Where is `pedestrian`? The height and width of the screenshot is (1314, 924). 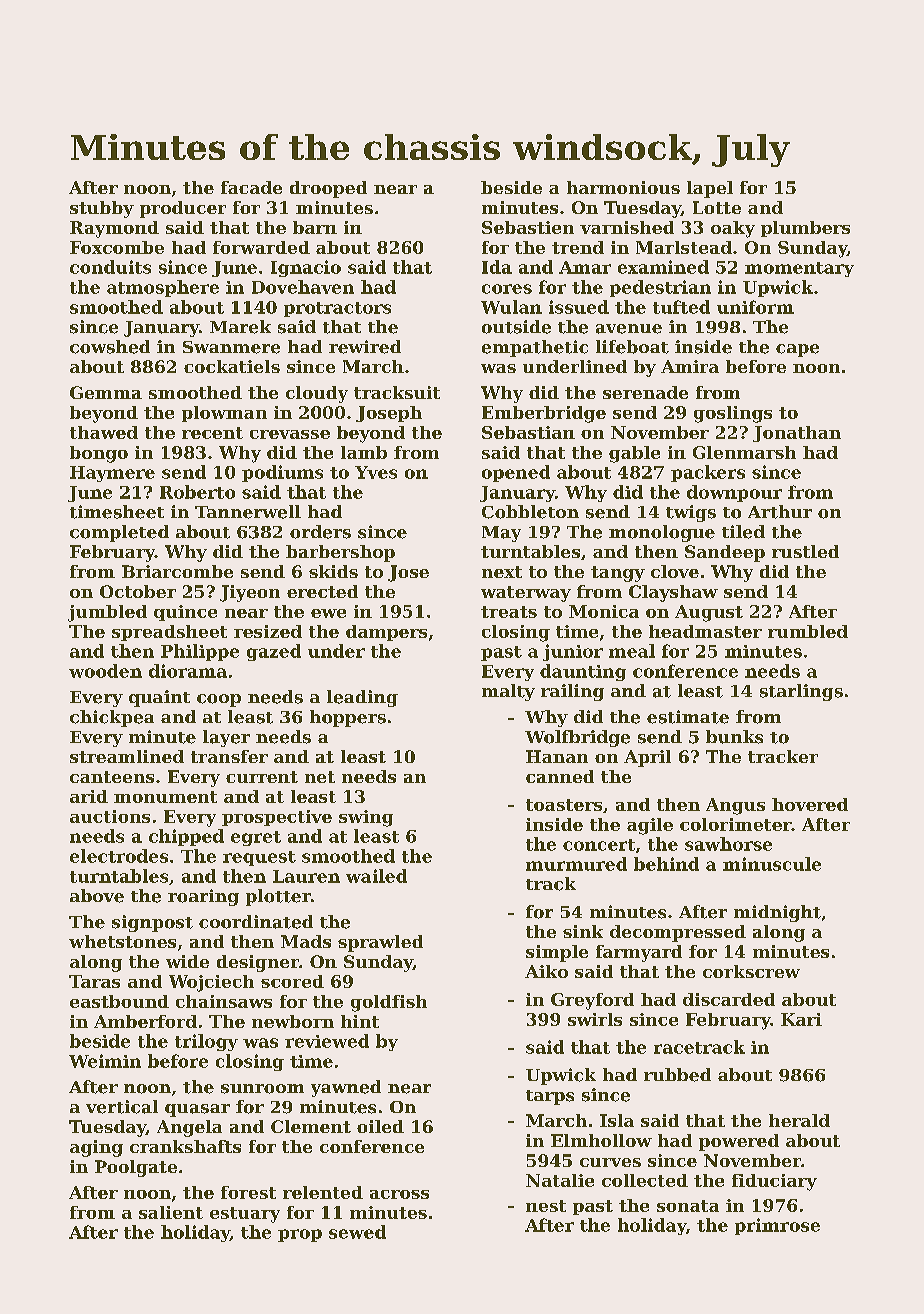 pedestrian is located at coordinates (660, 288).
